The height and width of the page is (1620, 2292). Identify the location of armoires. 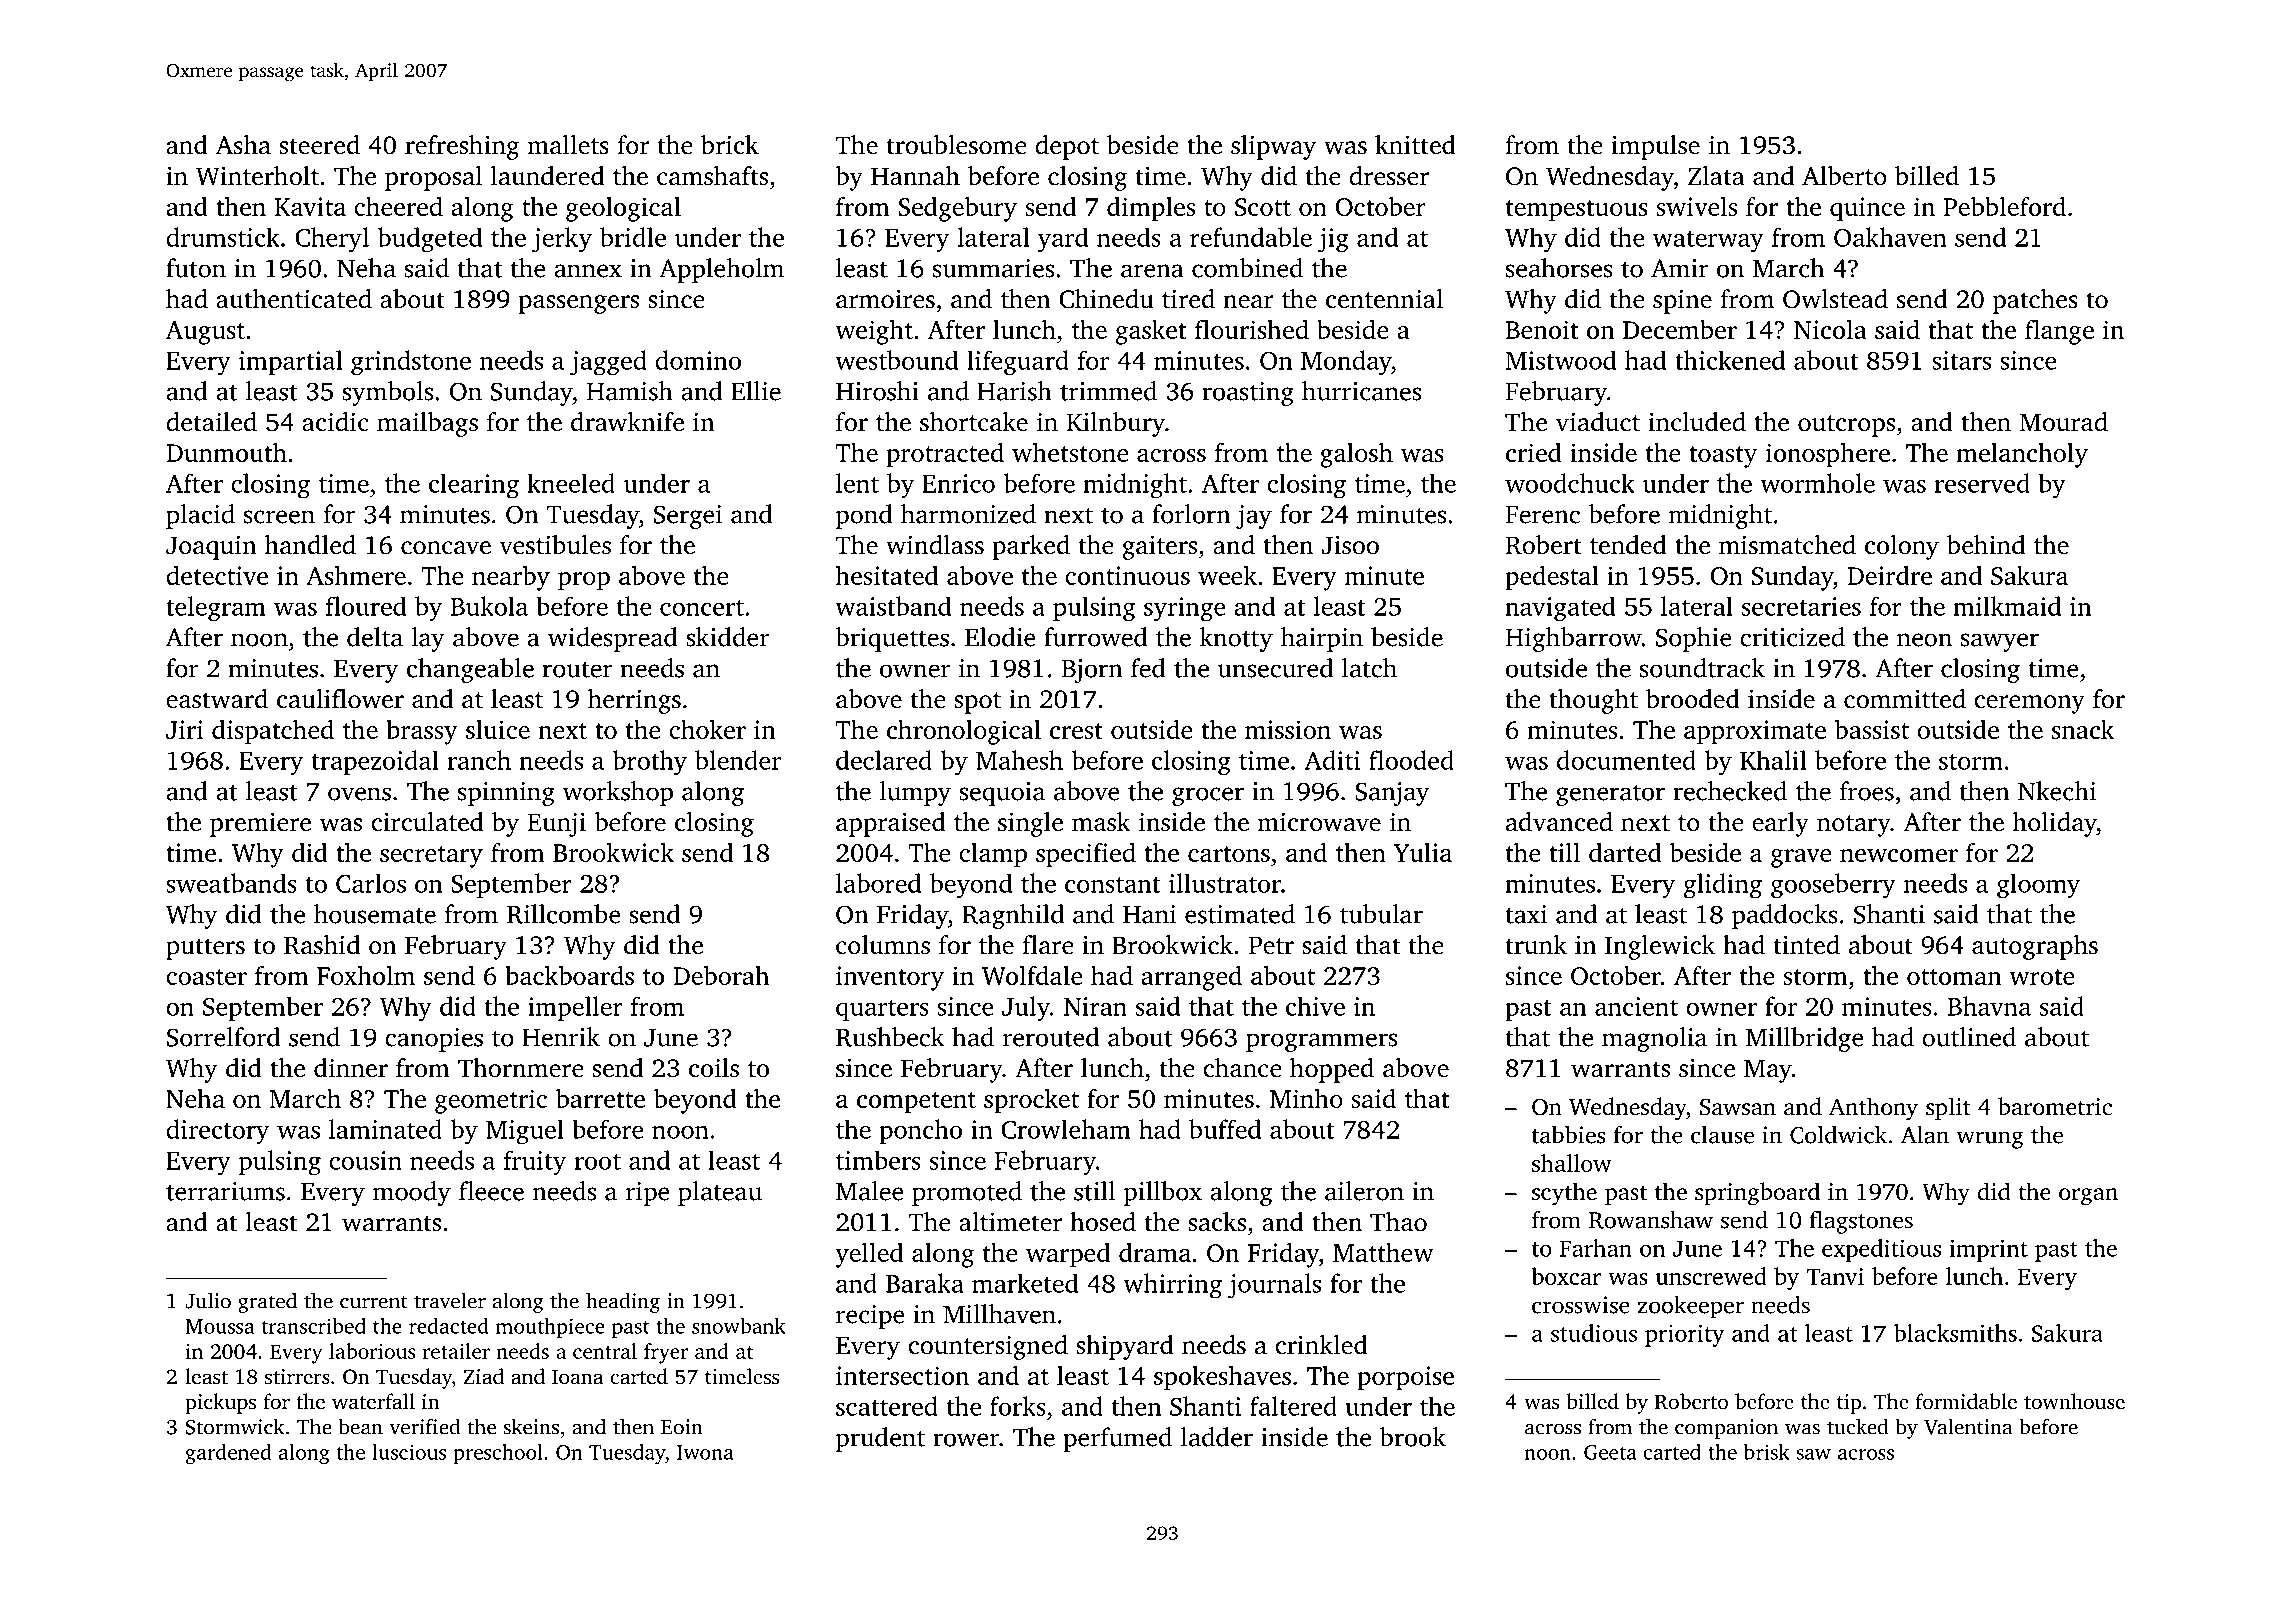
(885, 299).
